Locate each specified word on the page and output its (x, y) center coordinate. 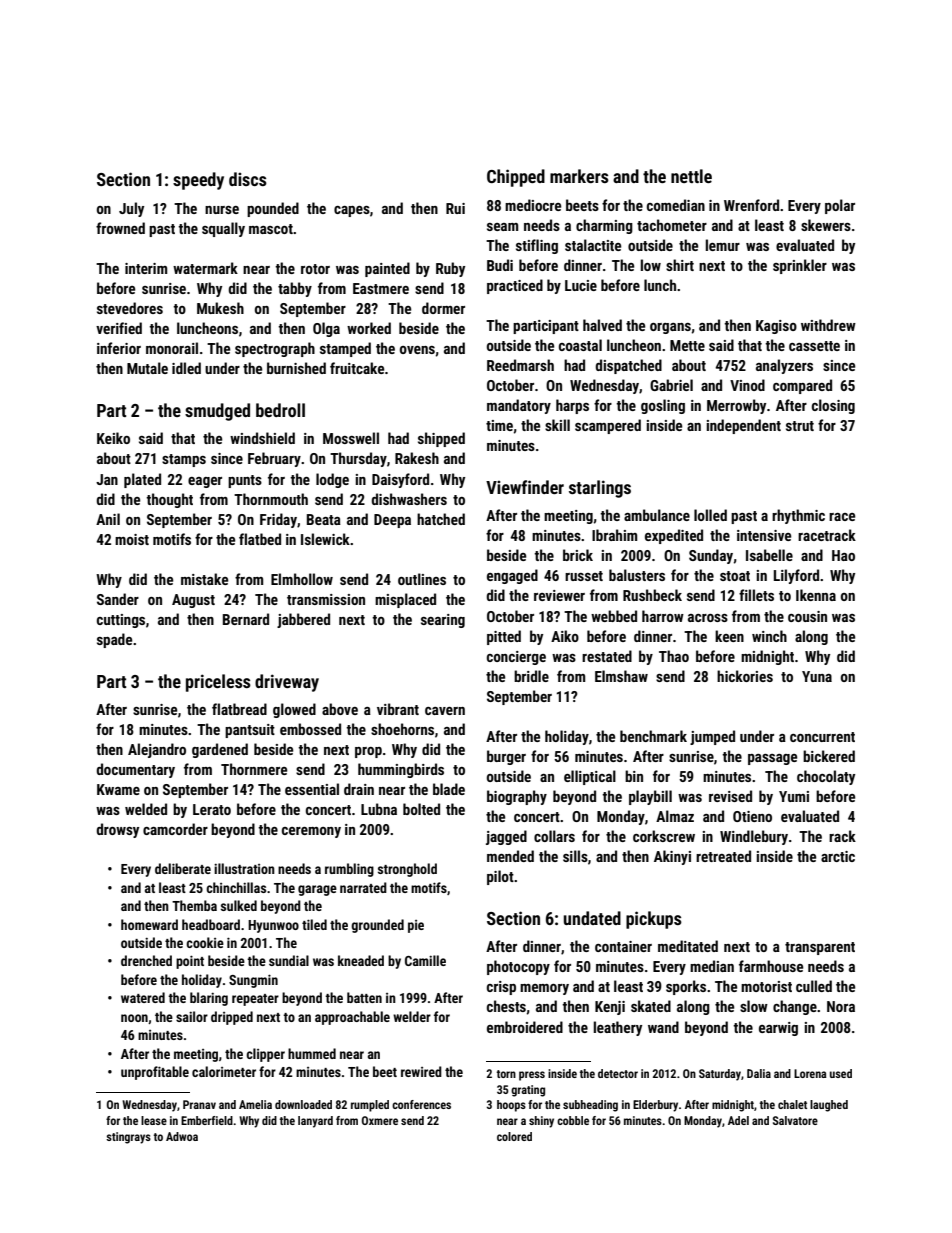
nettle (691, 176)
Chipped (516, 178)
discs (248, 179)
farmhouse (771, 966)
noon (134, 1018)
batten (364, 997)
